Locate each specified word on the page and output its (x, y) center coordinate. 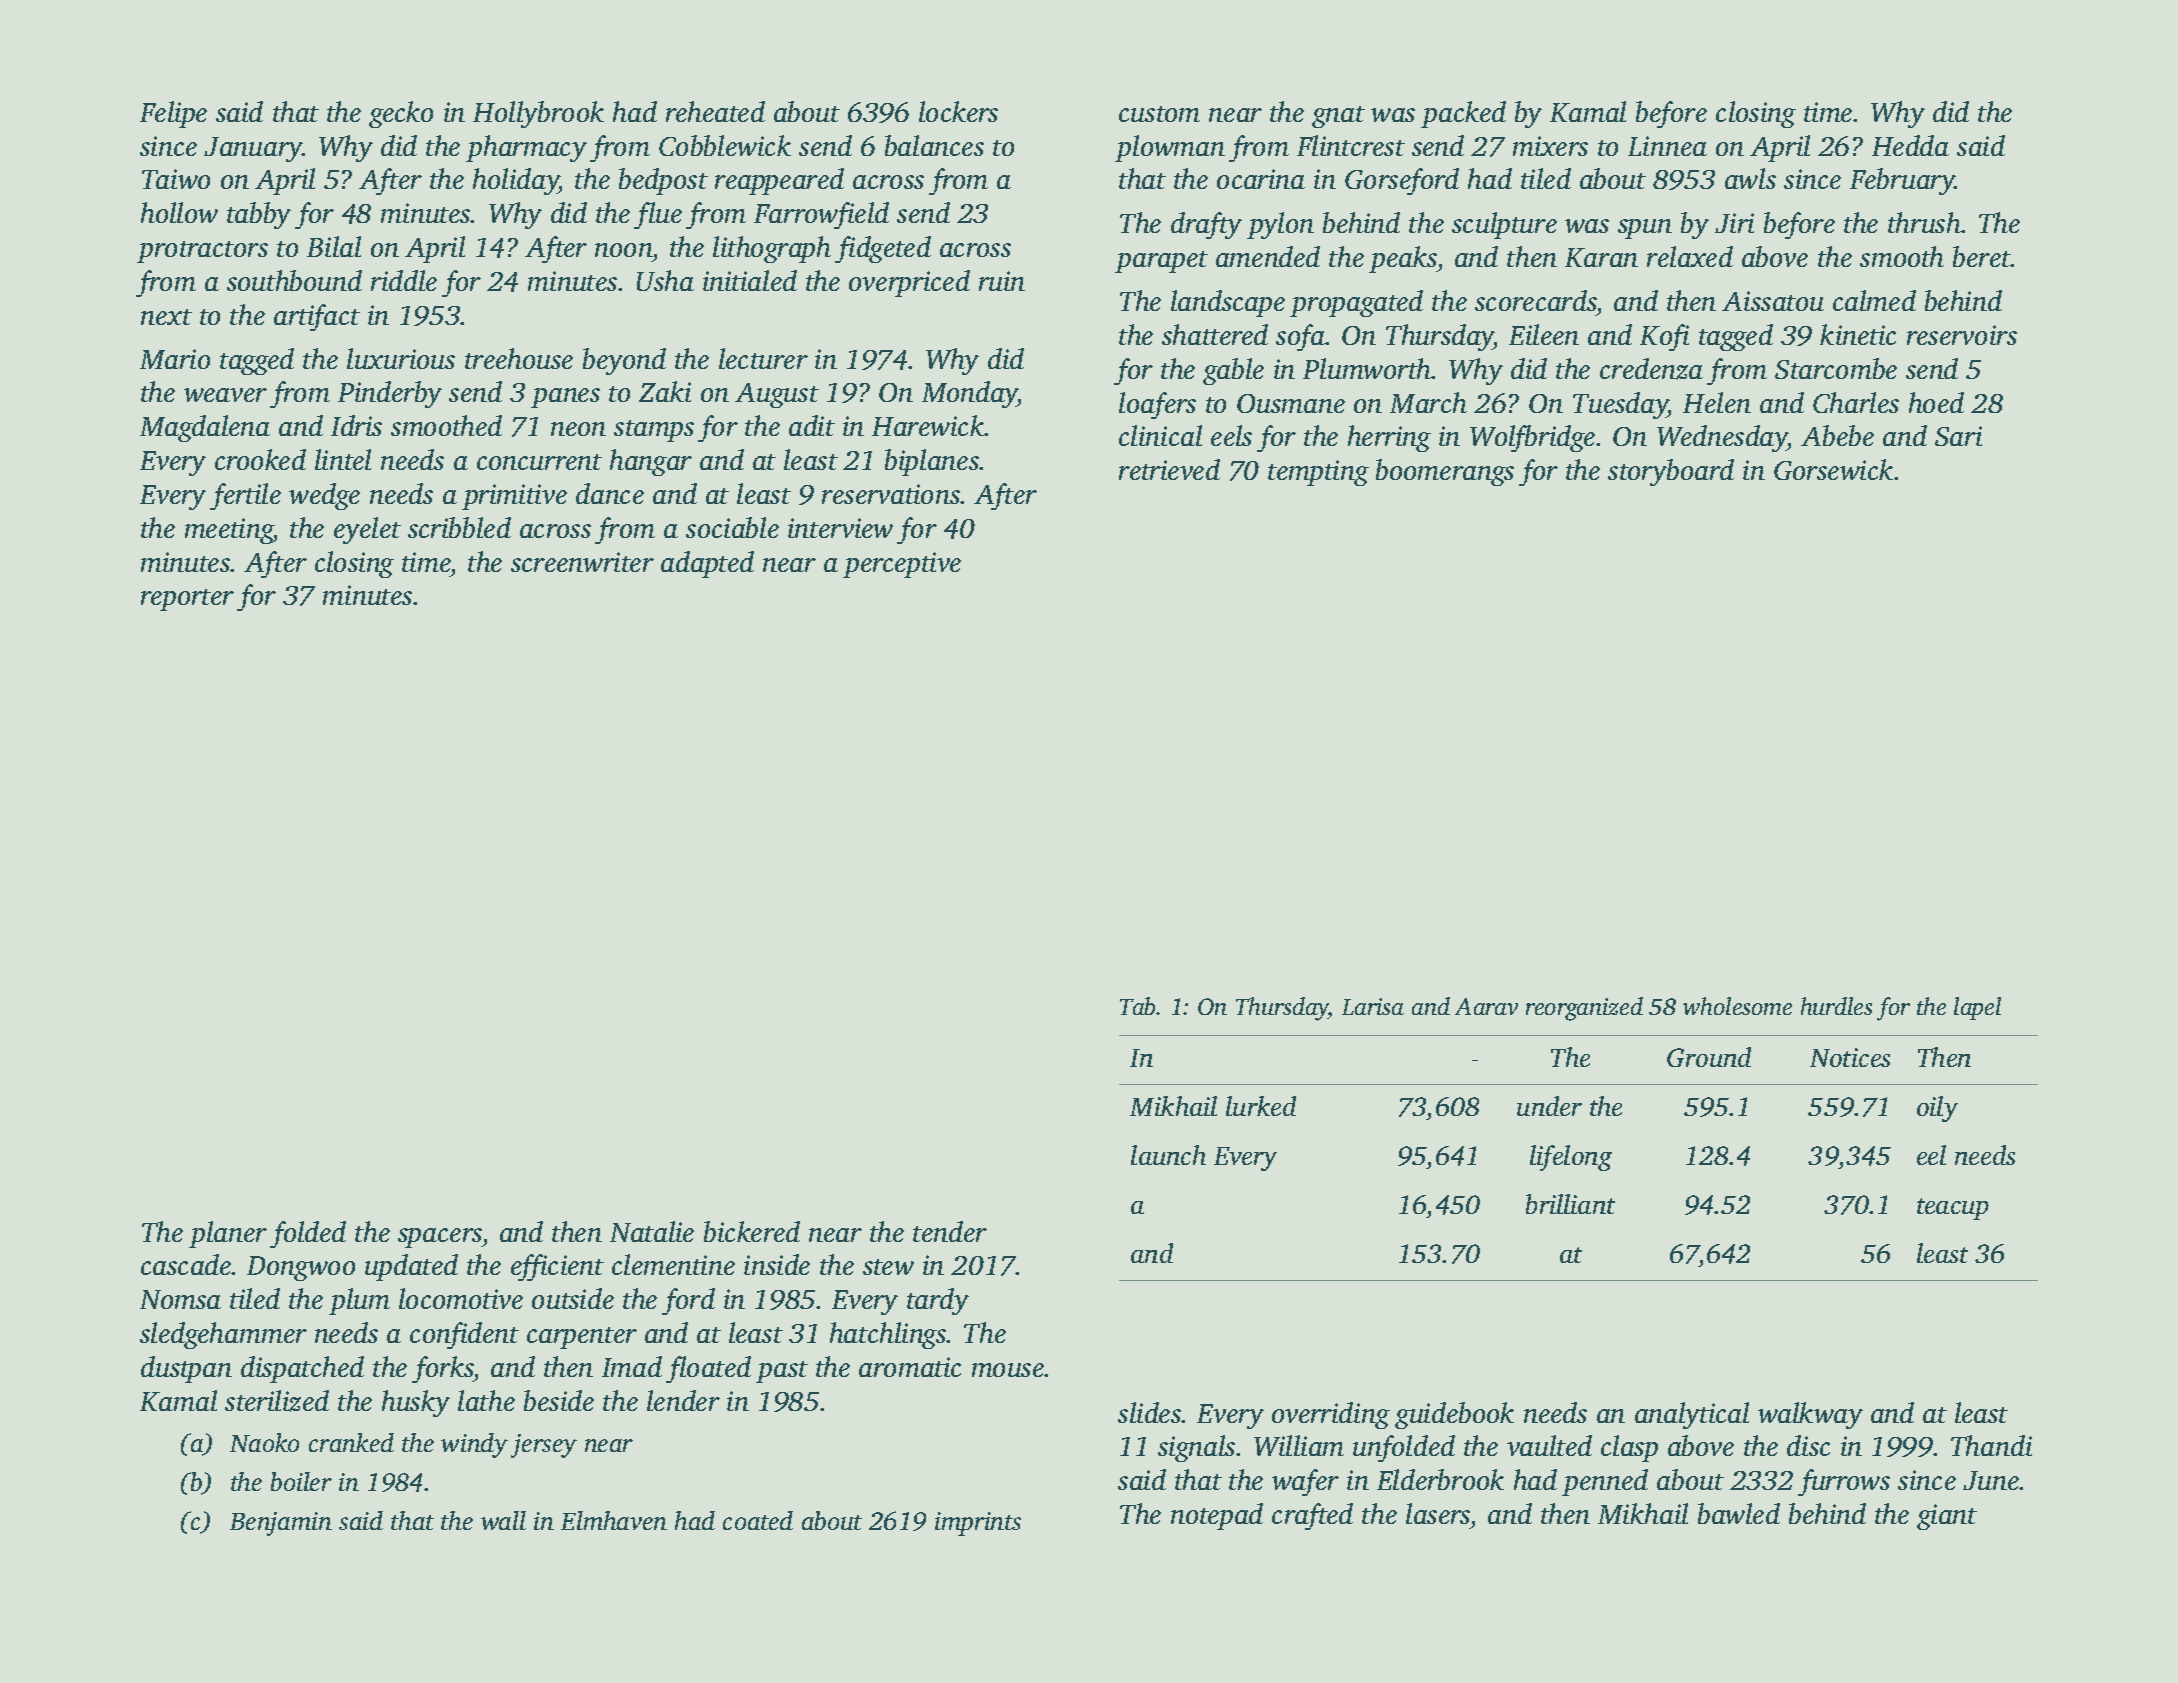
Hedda (1910, 145)
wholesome (1737, 1006)
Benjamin (281, 1524)
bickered (752, 1231)
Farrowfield (821, 215)
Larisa (1373, 1006)
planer (228, 1234)
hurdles (1836, 1006)
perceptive (902, 565)
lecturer (763, 358)
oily (1937, 1109)
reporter (187, 600)
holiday (516, 181)
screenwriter (582, 562)
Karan (1601, 257)
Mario (175, 359)
